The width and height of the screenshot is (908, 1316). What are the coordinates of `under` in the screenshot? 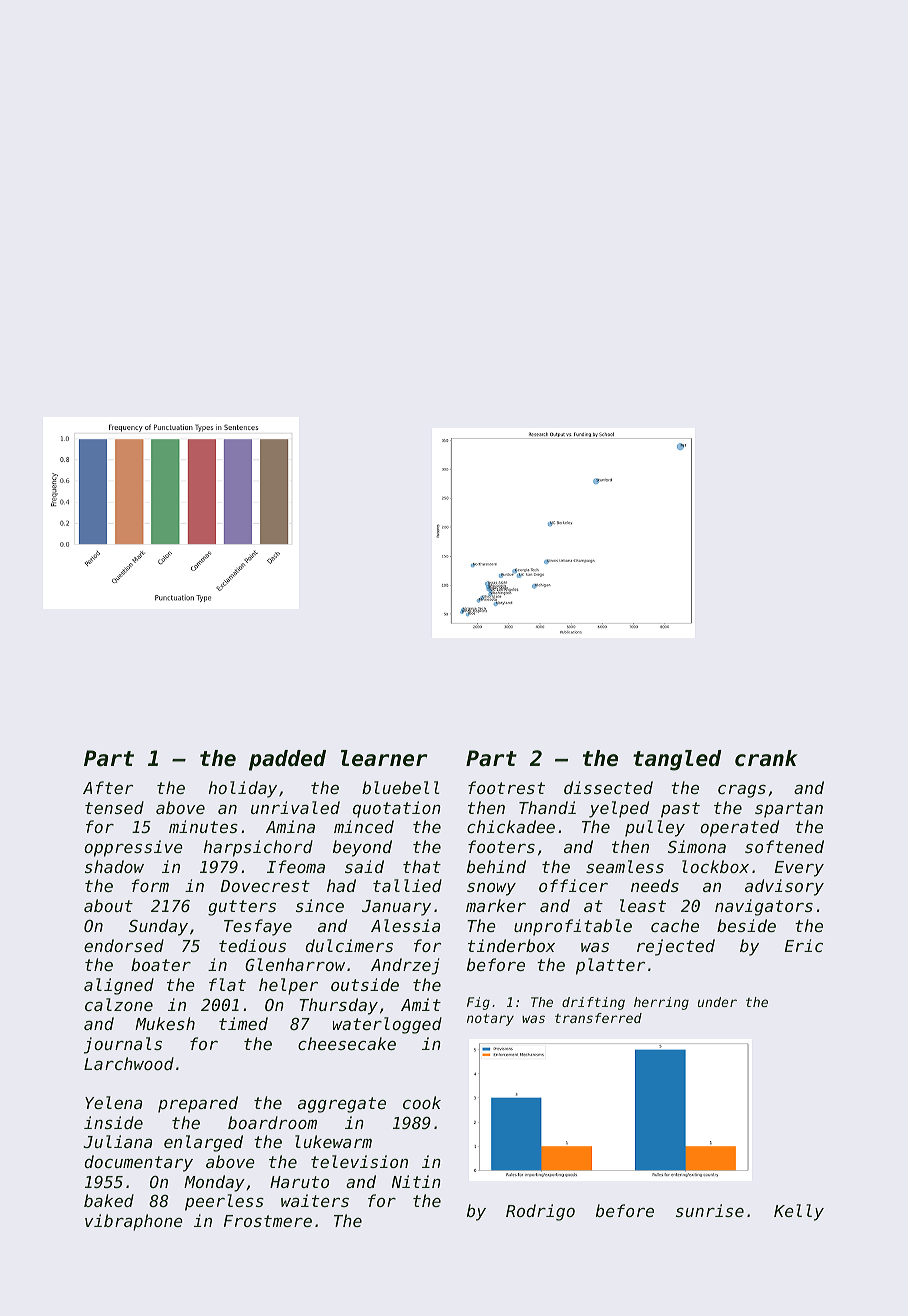 It's located at (717, 1002).
